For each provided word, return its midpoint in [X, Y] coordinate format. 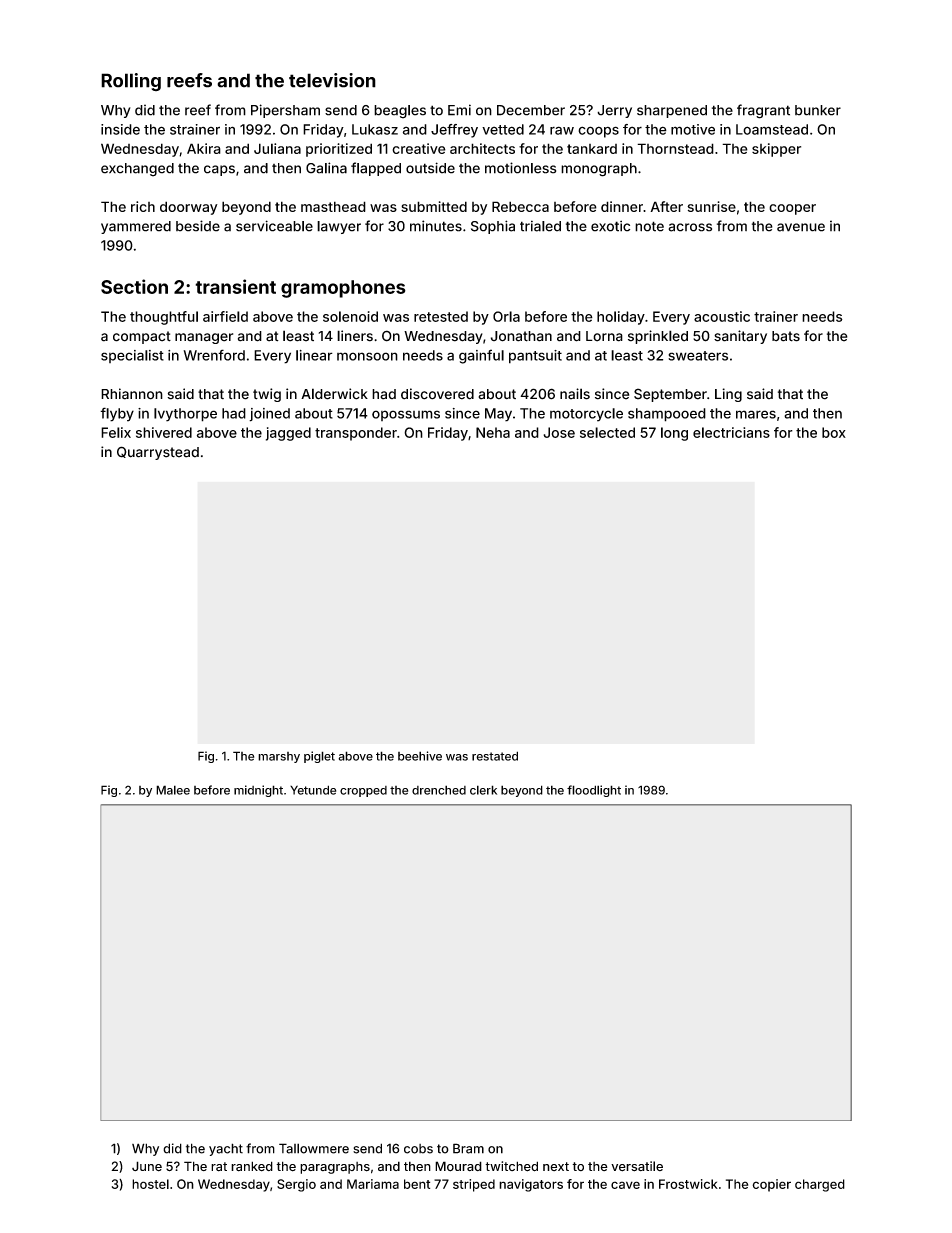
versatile [637, 1166]
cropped [363, 791]
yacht [226, 1149]
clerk [483, 790]
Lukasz [375, 129]
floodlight [594, 791]
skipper [776, 150]
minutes [436, 226]
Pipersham [285, 111]
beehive [420, 756]
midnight [258, 791]
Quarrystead [158, 453]
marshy [279, 757]
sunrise [711, 206]
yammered [136, 227]
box [834, 432]
